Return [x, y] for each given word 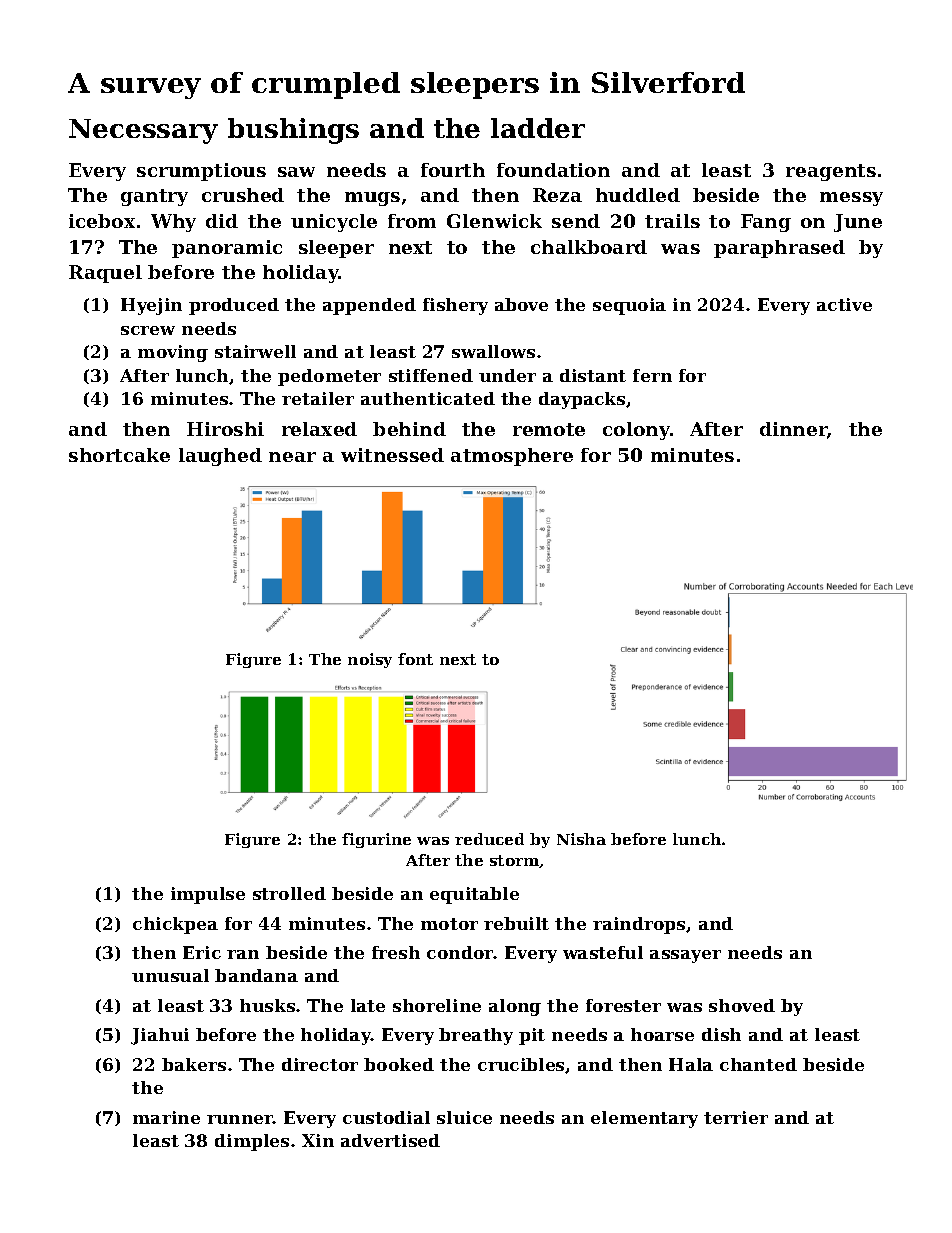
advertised [390, 1140]
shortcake [119, 455]
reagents [831, 172]
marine [166, 1117]
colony [636, 431]
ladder [538, 128]
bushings [293, 131]
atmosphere [512, 457]
